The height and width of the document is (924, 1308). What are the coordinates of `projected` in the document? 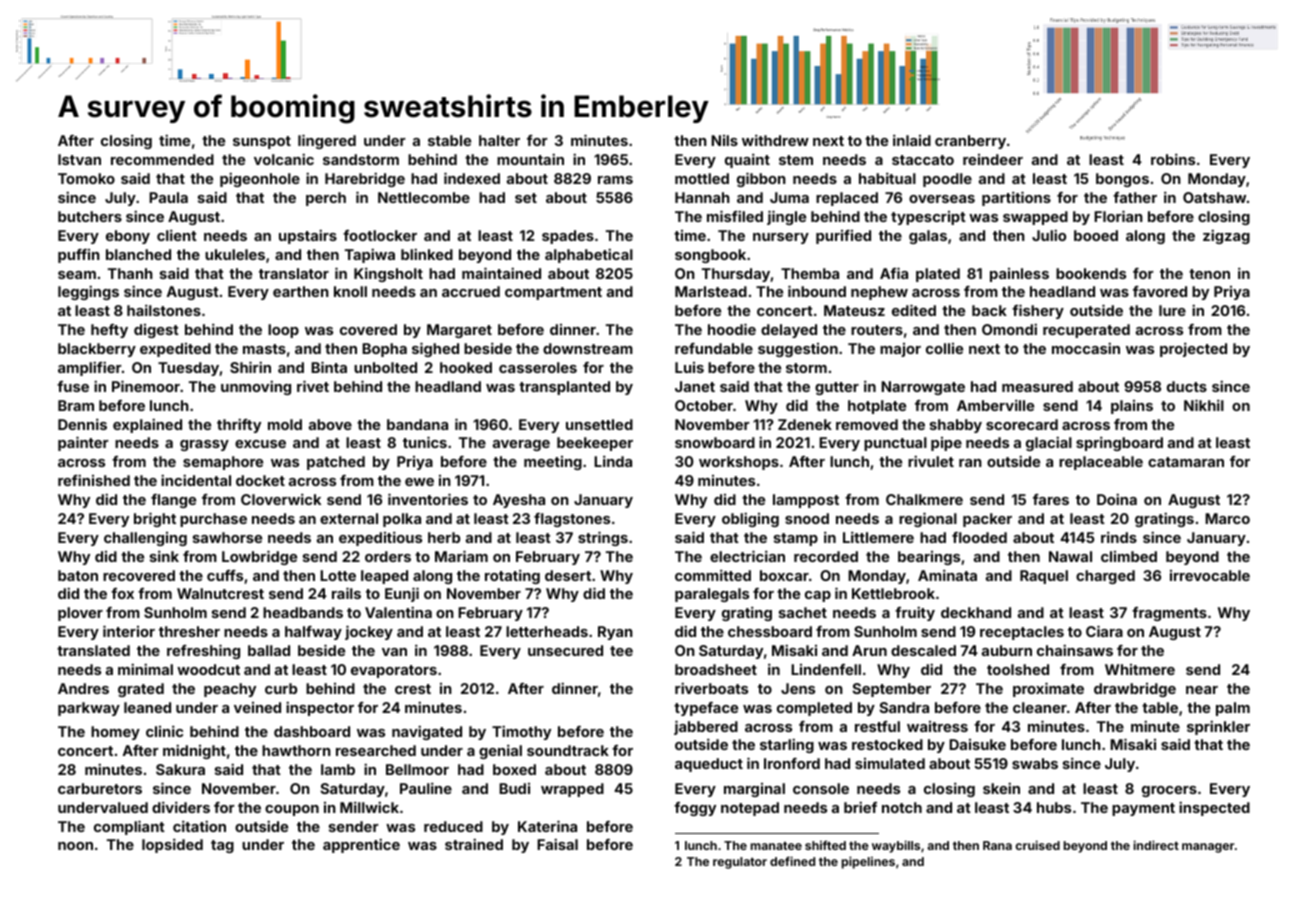 It's located at (1193, 349).
